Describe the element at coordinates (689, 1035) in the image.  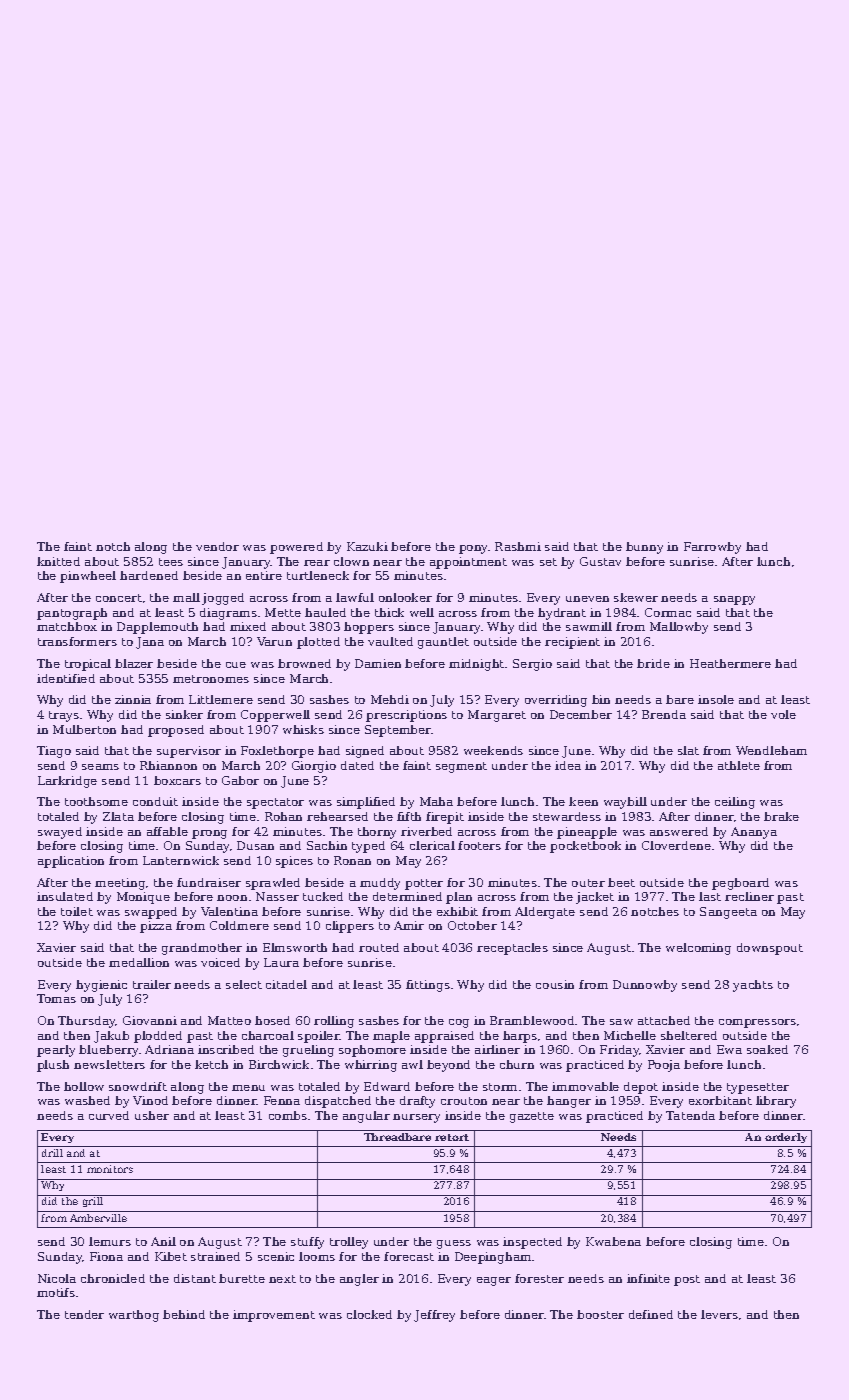
I see `sheltered` at that location.
